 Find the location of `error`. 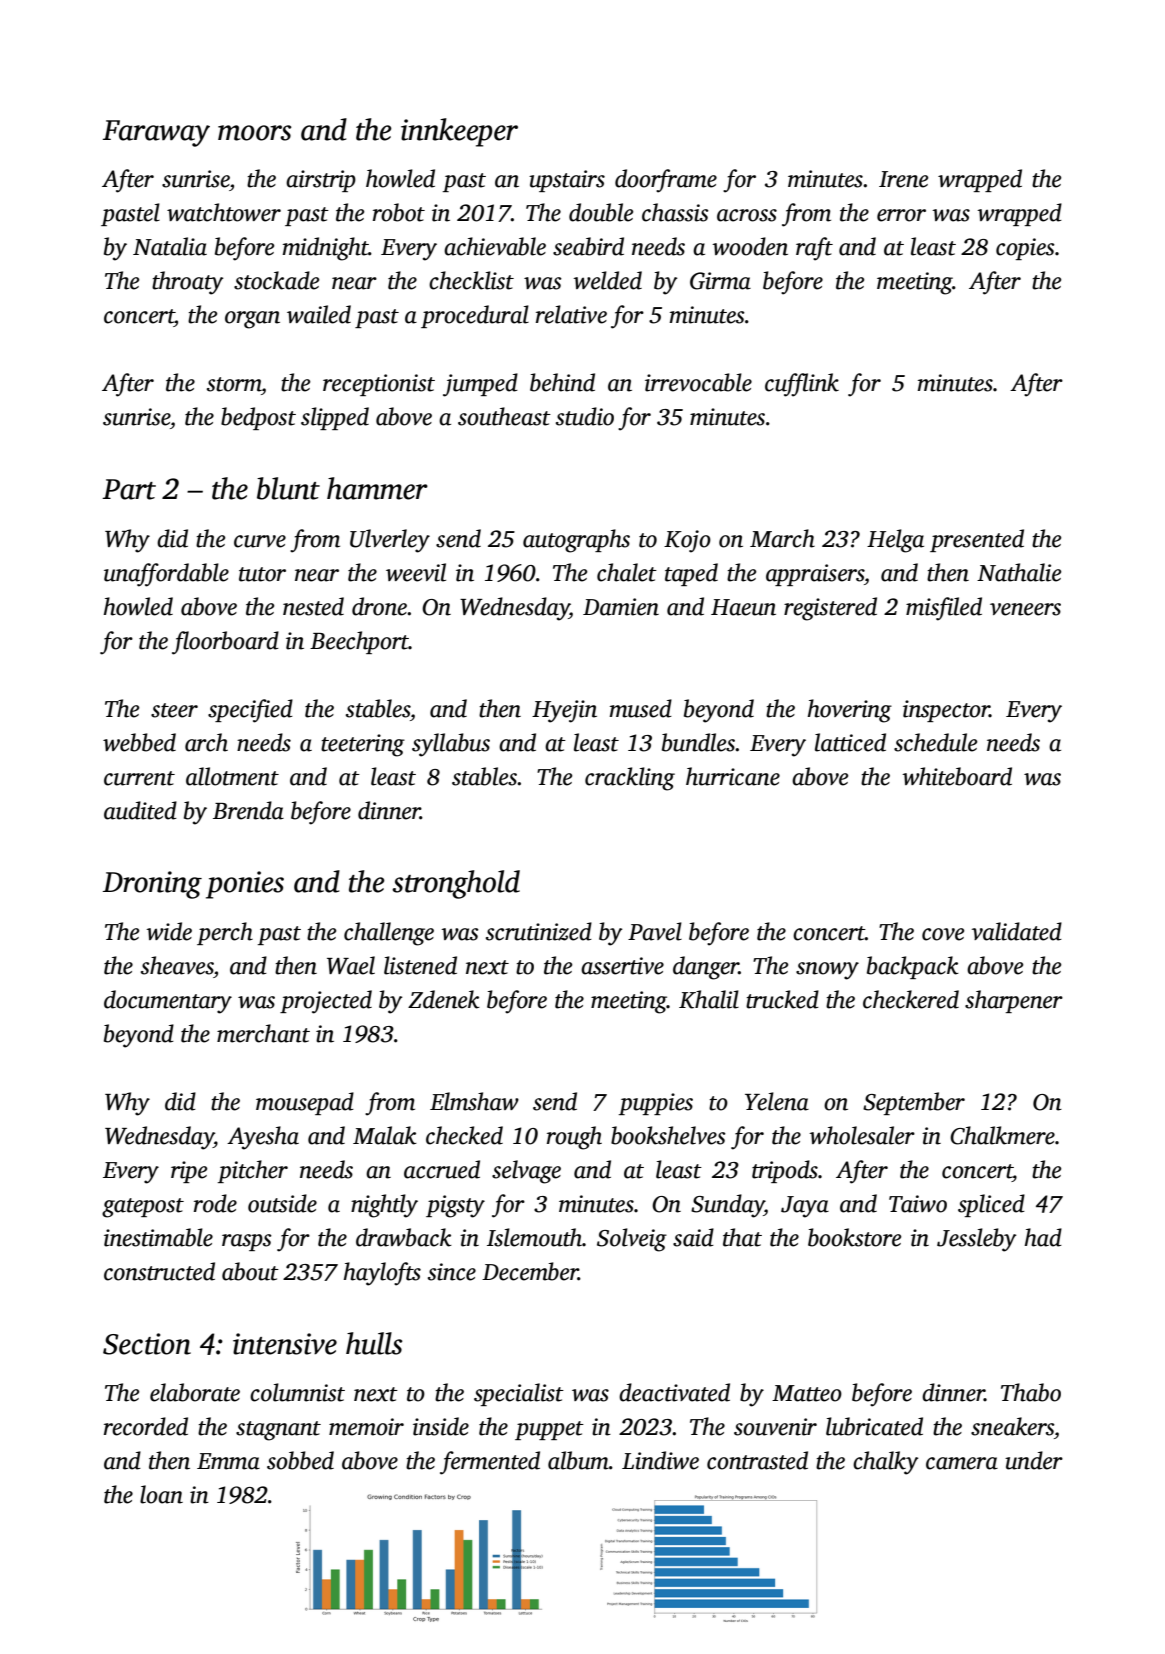

error is located at coordinates (901, 215).
